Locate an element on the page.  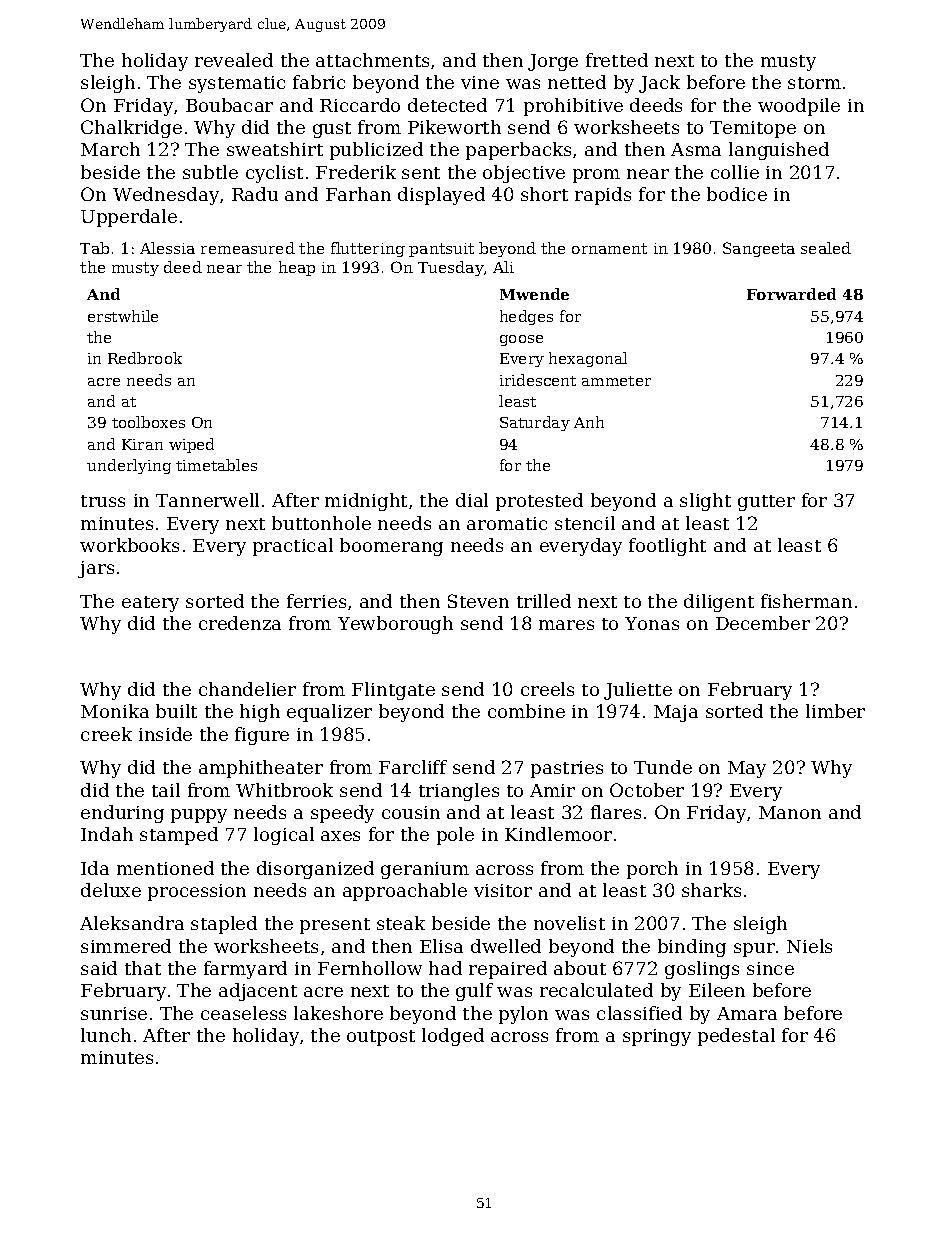
revealed is located at coordinates (234, 60).
